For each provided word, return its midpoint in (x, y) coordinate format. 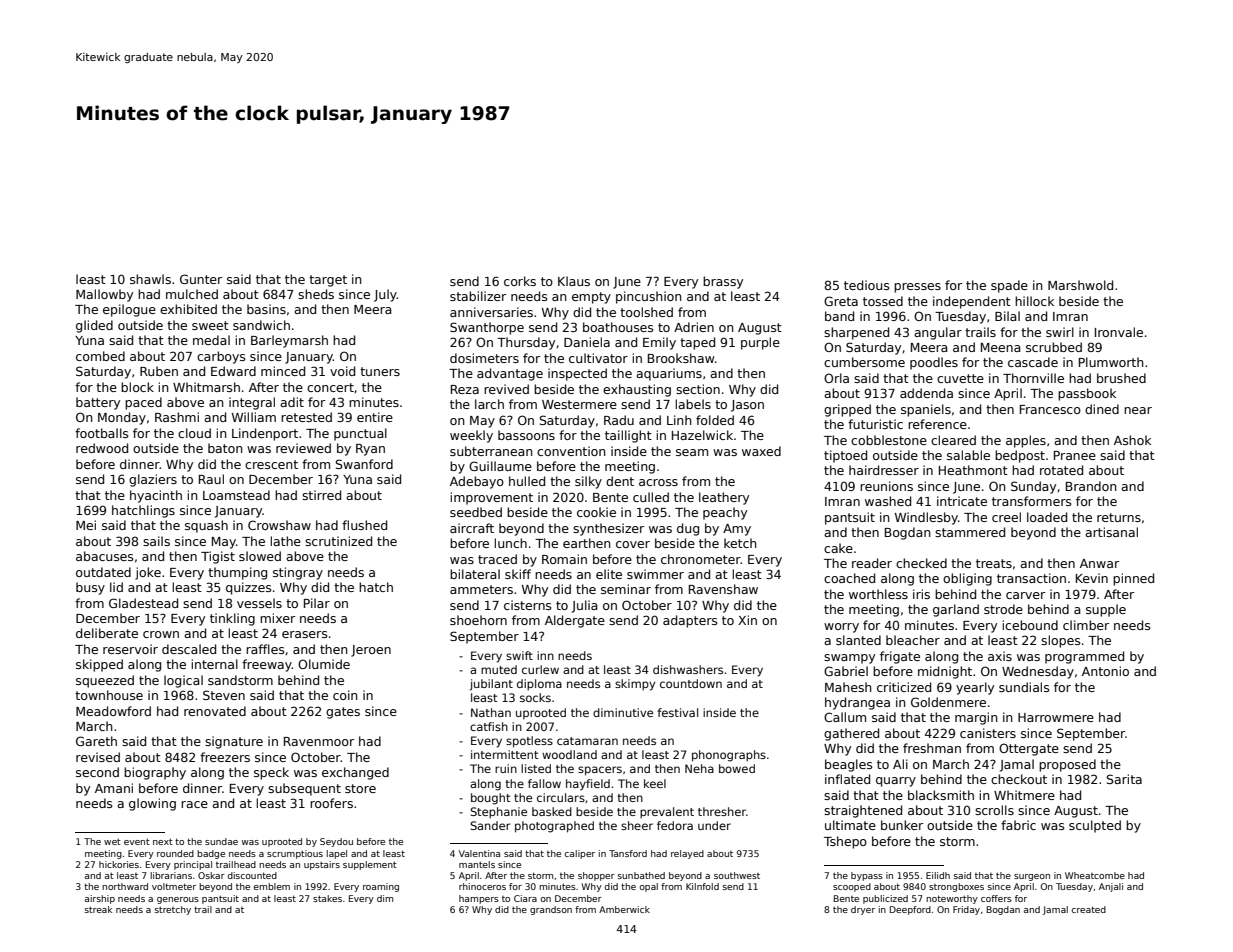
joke (148, 573)
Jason (747, 406)
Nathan (491, 712)
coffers (996, 898)
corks (520, 281)
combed (100, 356)
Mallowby (104, 295)
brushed (1121, 378)
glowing (152, 804)
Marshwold (1080, 285)
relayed (687, 854)
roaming (381, 887)
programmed (1084, 657)
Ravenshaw (723, 589)
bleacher (913, 640)
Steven (224, 695)
